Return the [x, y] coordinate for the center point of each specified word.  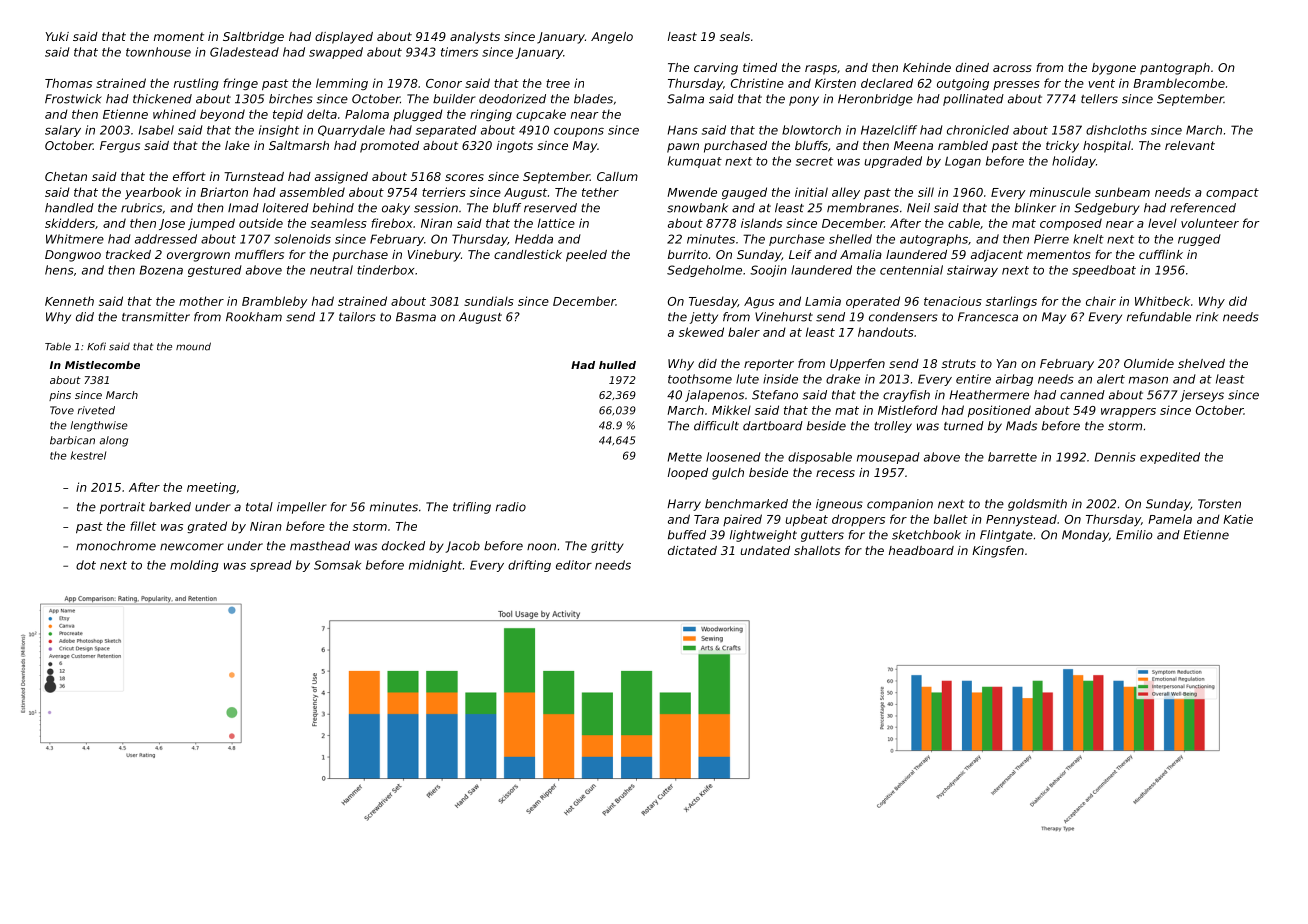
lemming [342, 84]
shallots [817, 550]
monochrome [116, 546]
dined [972, 67]
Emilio [1134, 535]
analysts [475, 38]
